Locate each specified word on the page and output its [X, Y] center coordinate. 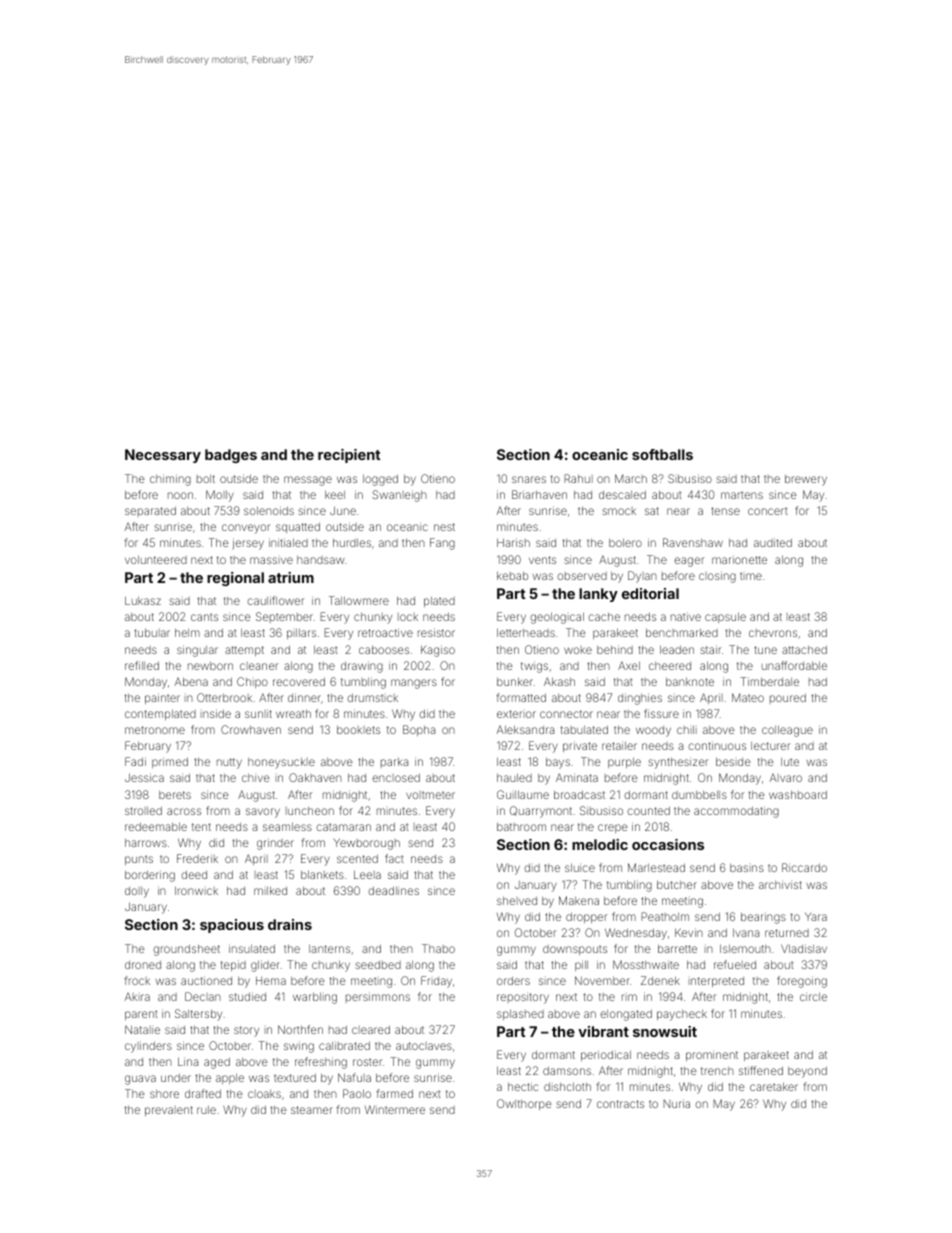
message [308, 481]
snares [529, 479]
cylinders [148, 1047]
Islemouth [745, 948]
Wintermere [395, 1109]
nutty [229, 763]
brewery [806, 480]
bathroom [521, 826]
